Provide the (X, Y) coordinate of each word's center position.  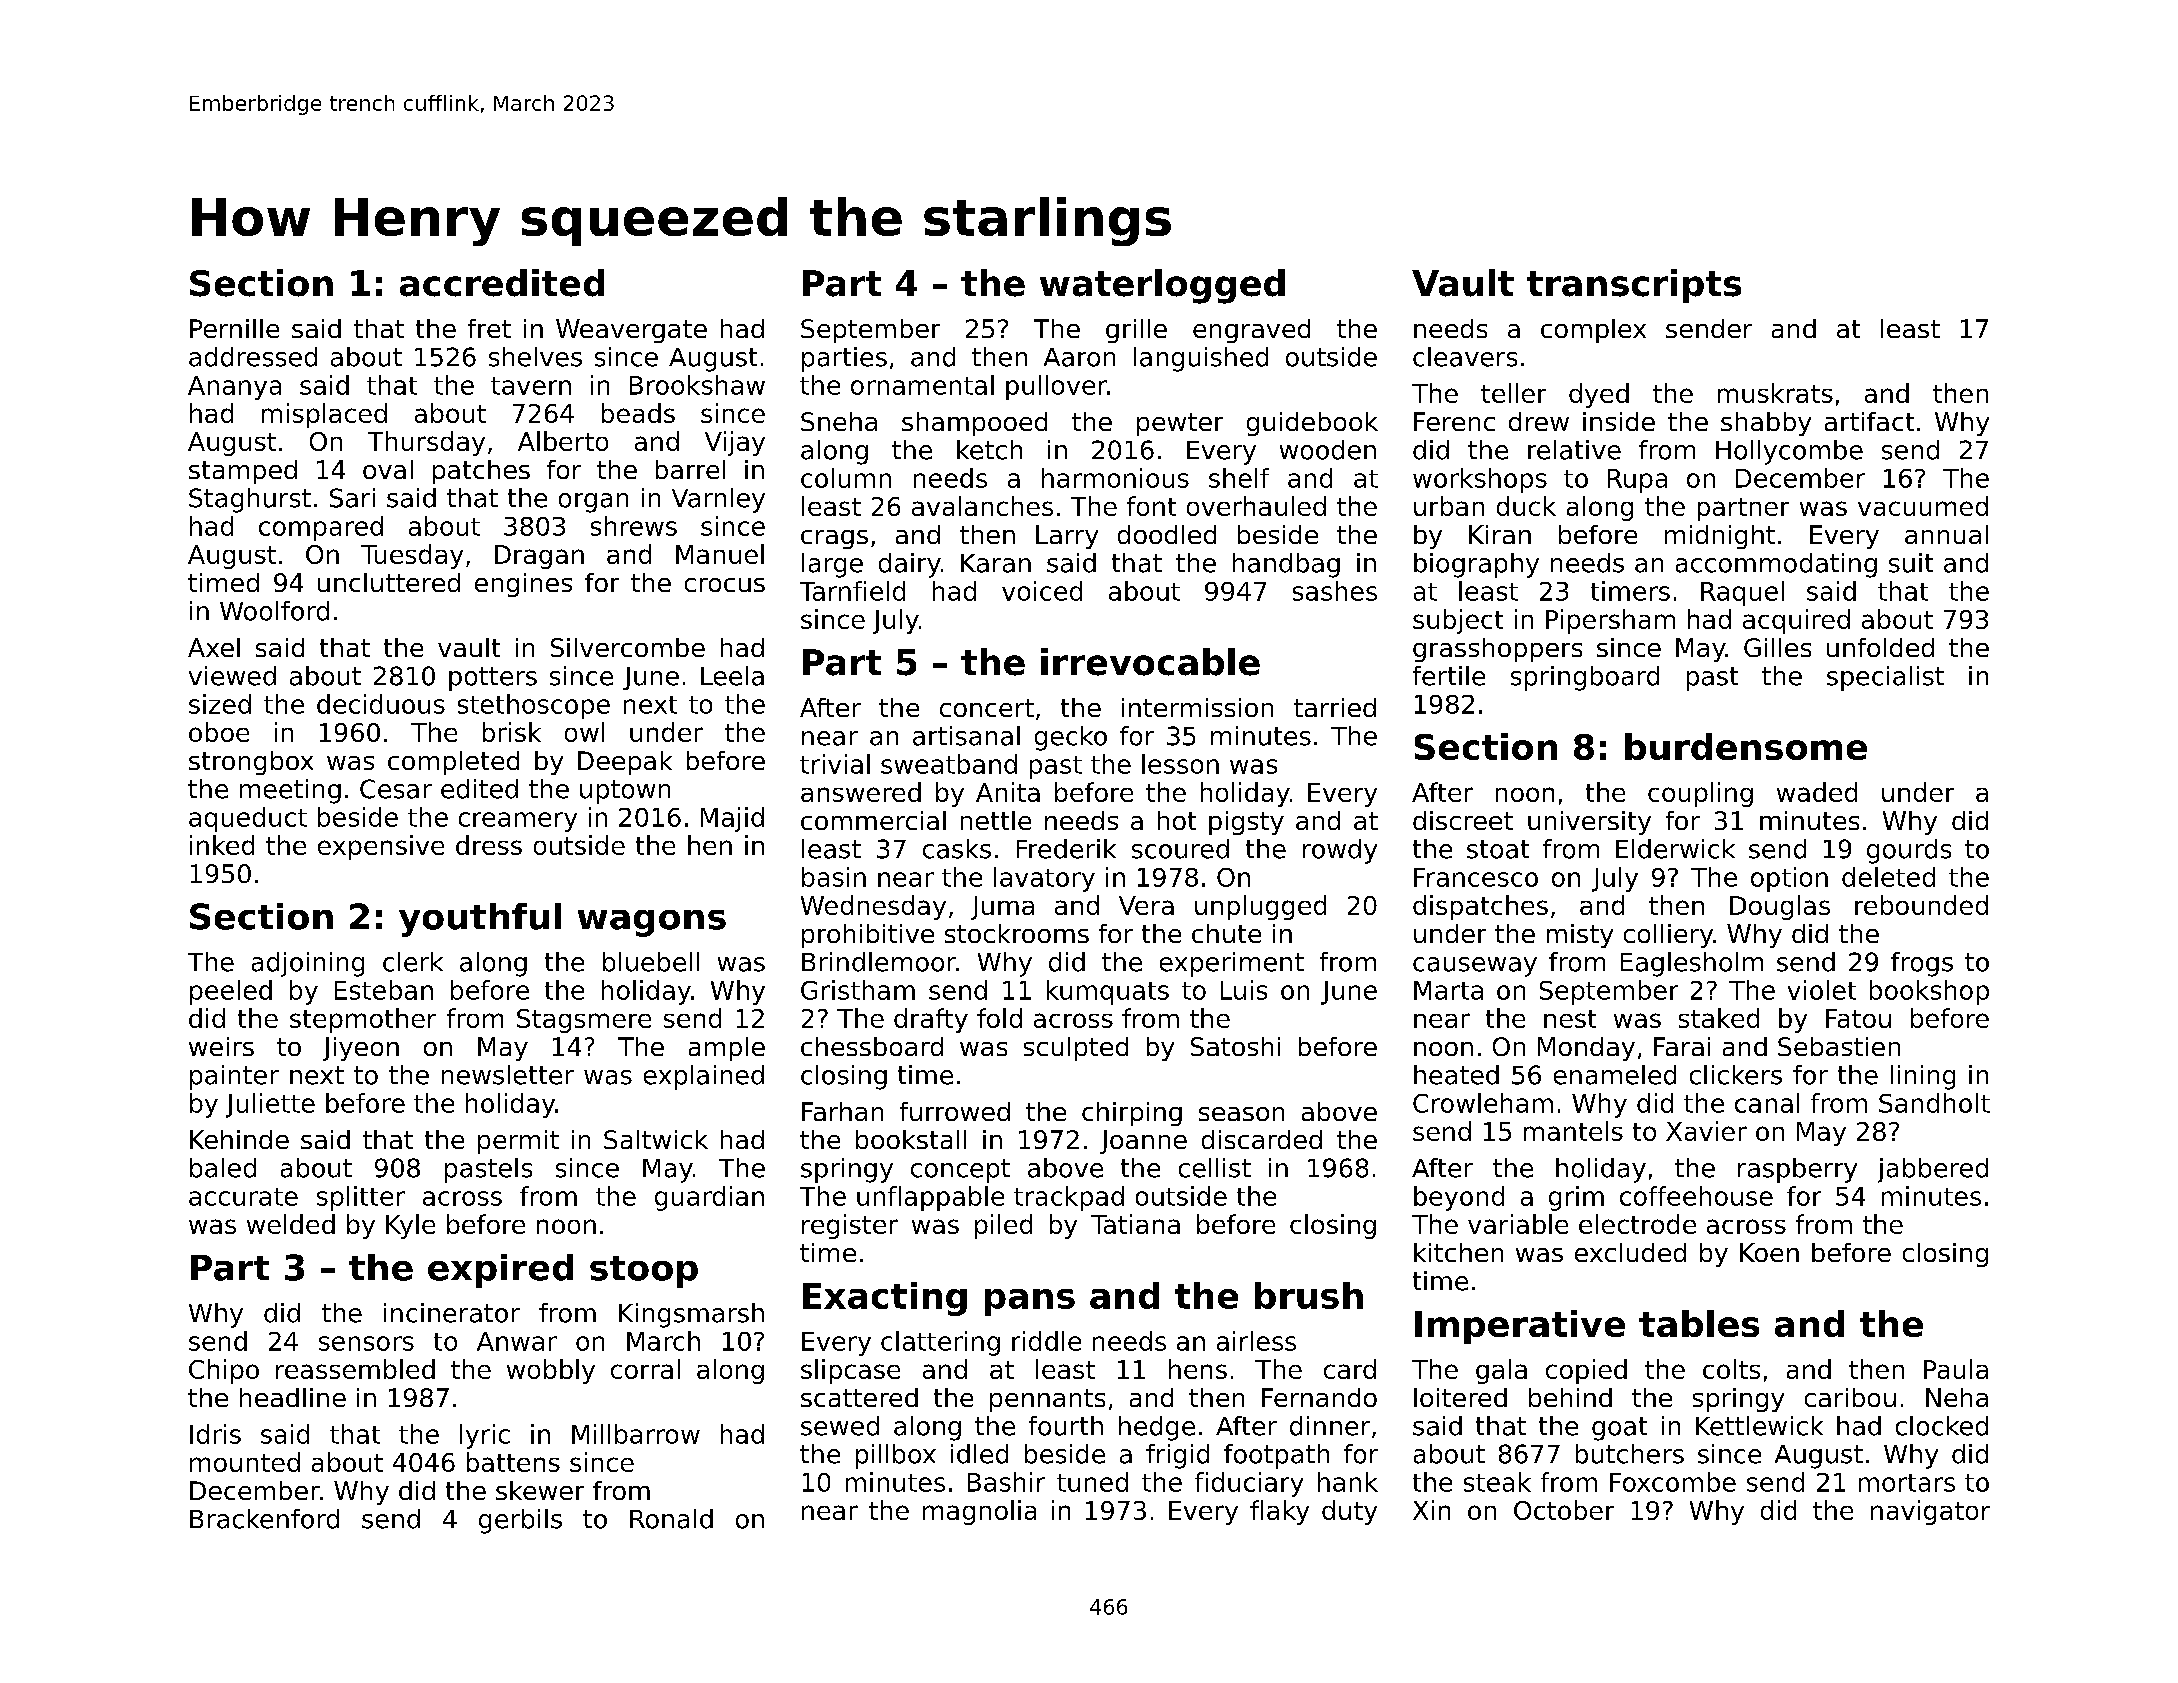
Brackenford (264, 1519)
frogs (1922, 964)
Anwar (517, 1341)
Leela (732, 676)
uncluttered (389, 582)
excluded (1630, 1252)
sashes (1335, 591)
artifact (1869, 421)
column (846, 478)
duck (1526, 506)
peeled (231, 992)
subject (1458, 621)
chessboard (872, 1046)
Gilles (1777, 647)
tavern (531, 386)
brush (1309, 1295)
